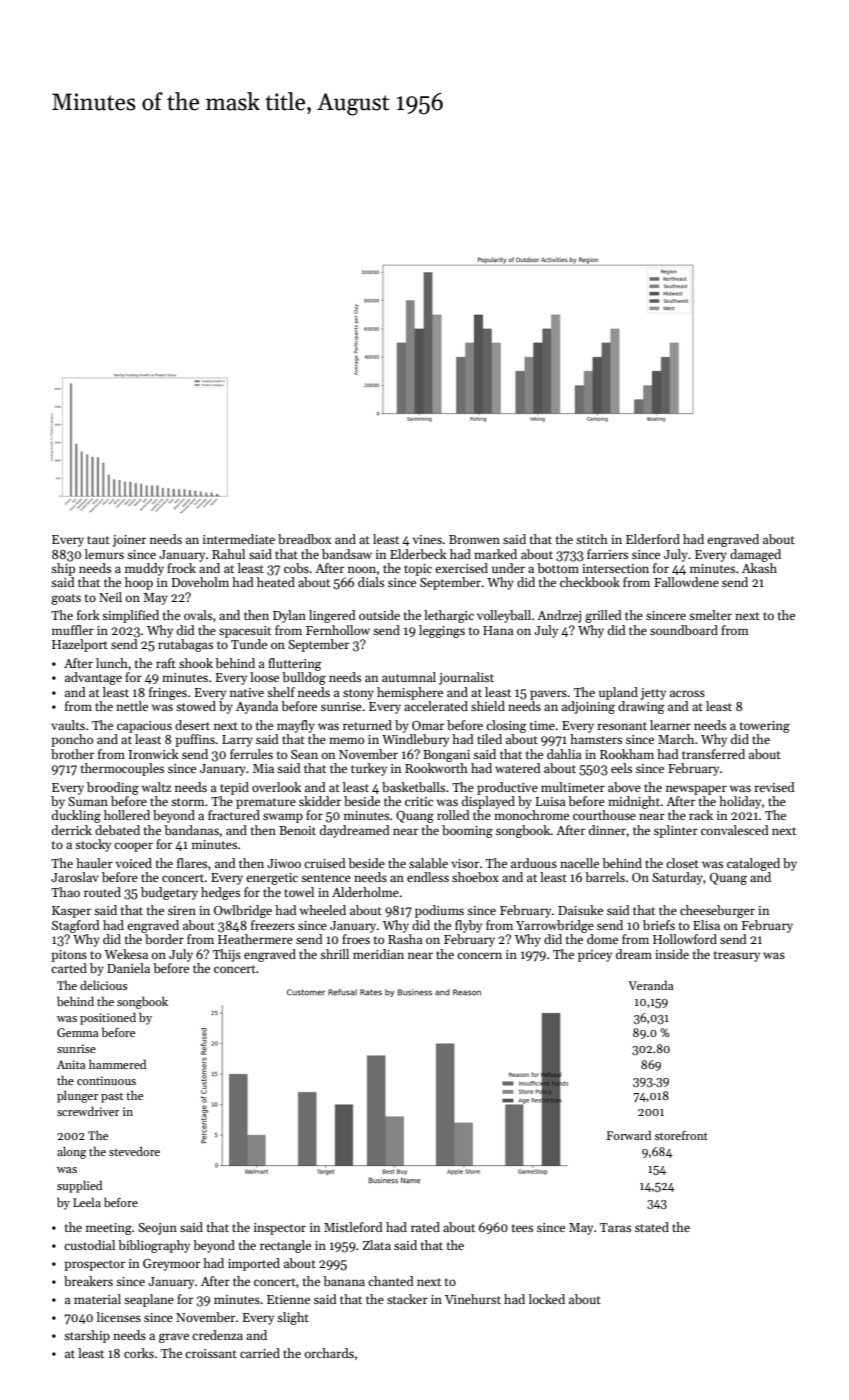 The image size is (849, 1400). I want to click on Mistleford, so click(353, 1227).
